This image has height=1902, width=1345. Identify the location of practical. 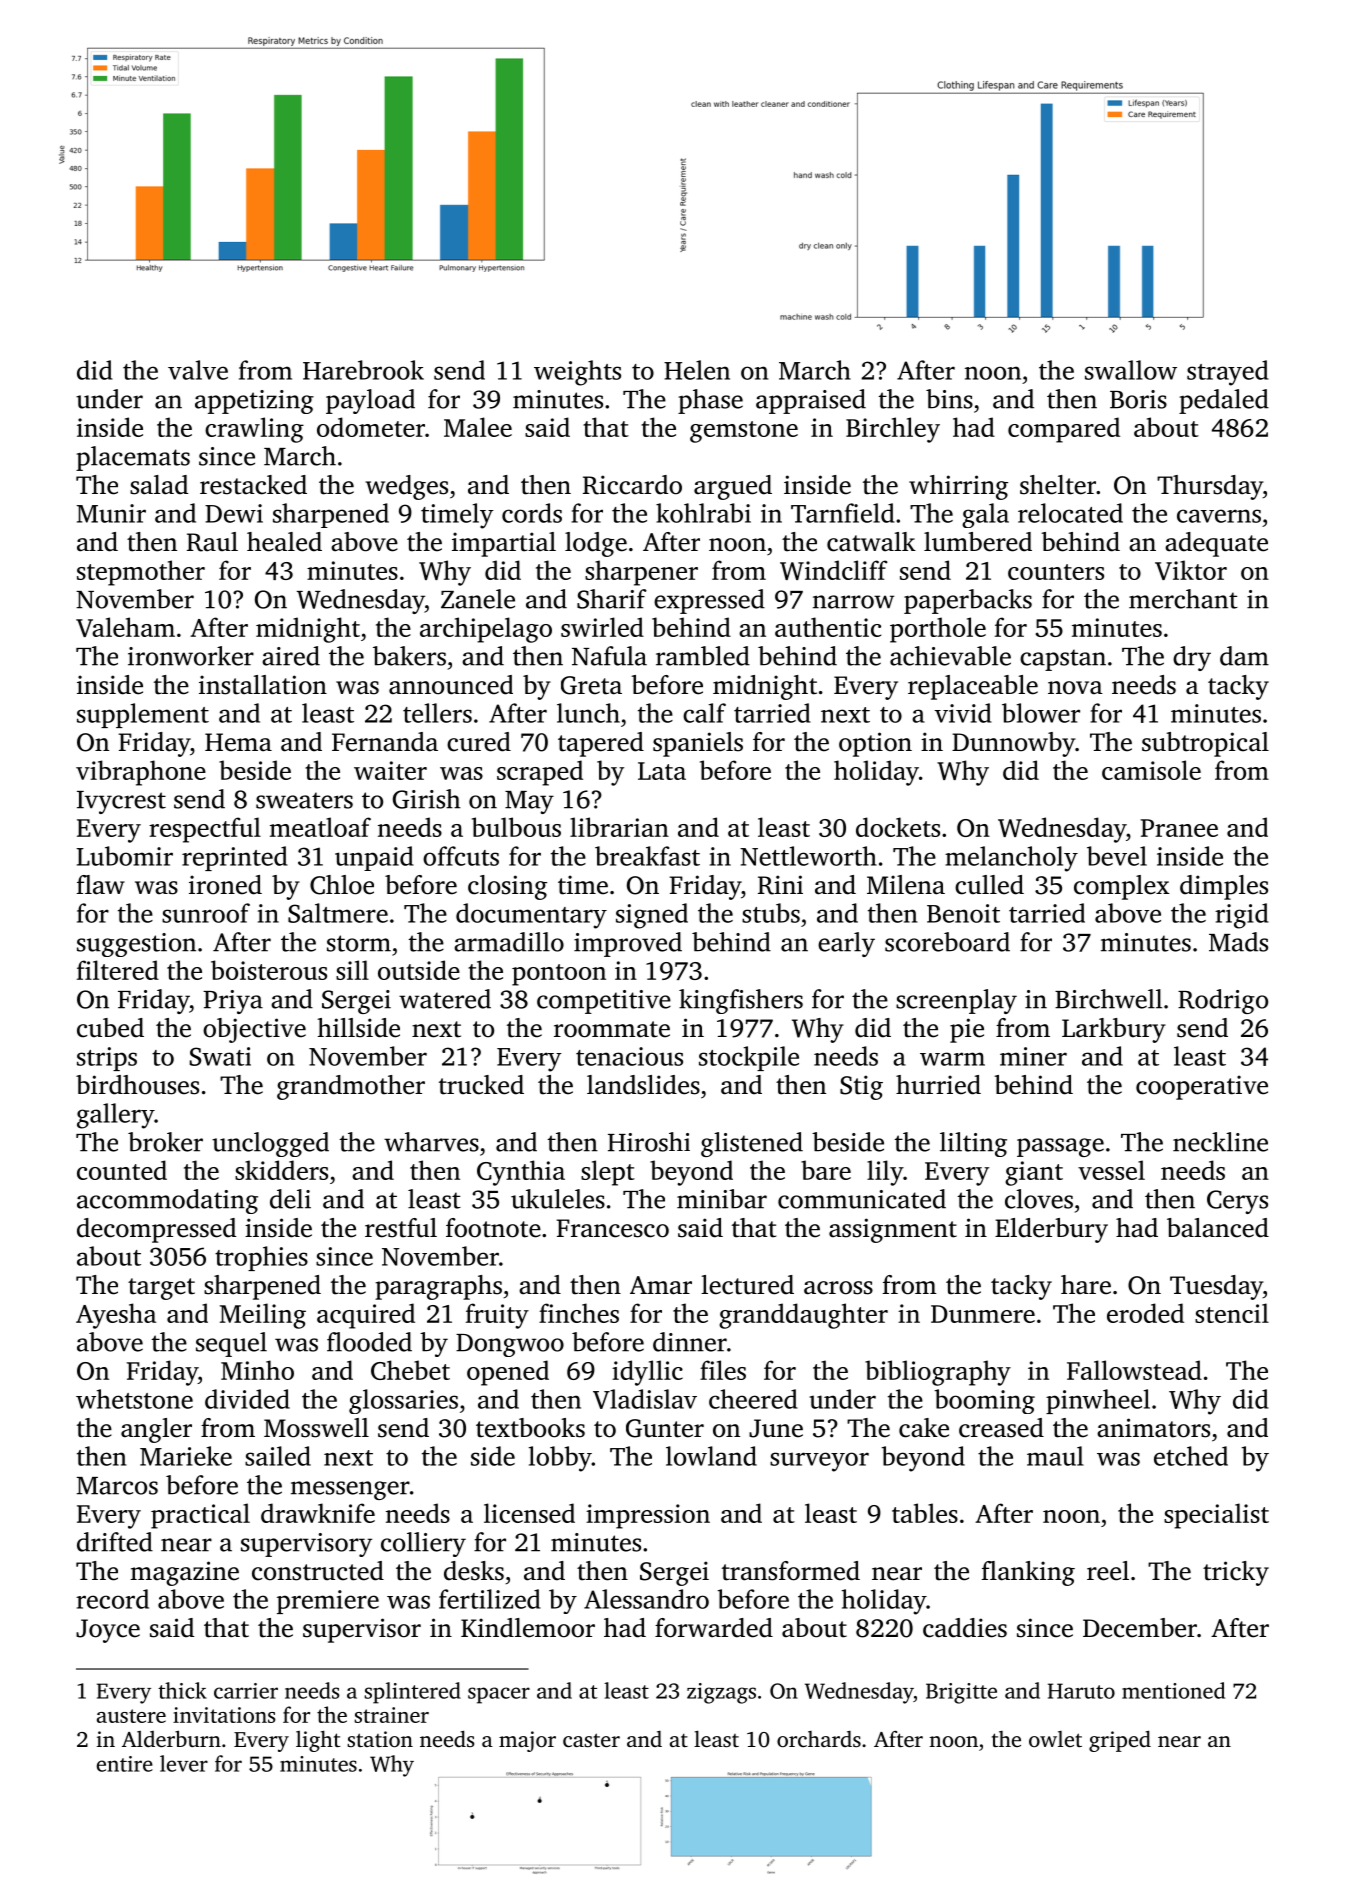
(200, 1516).
